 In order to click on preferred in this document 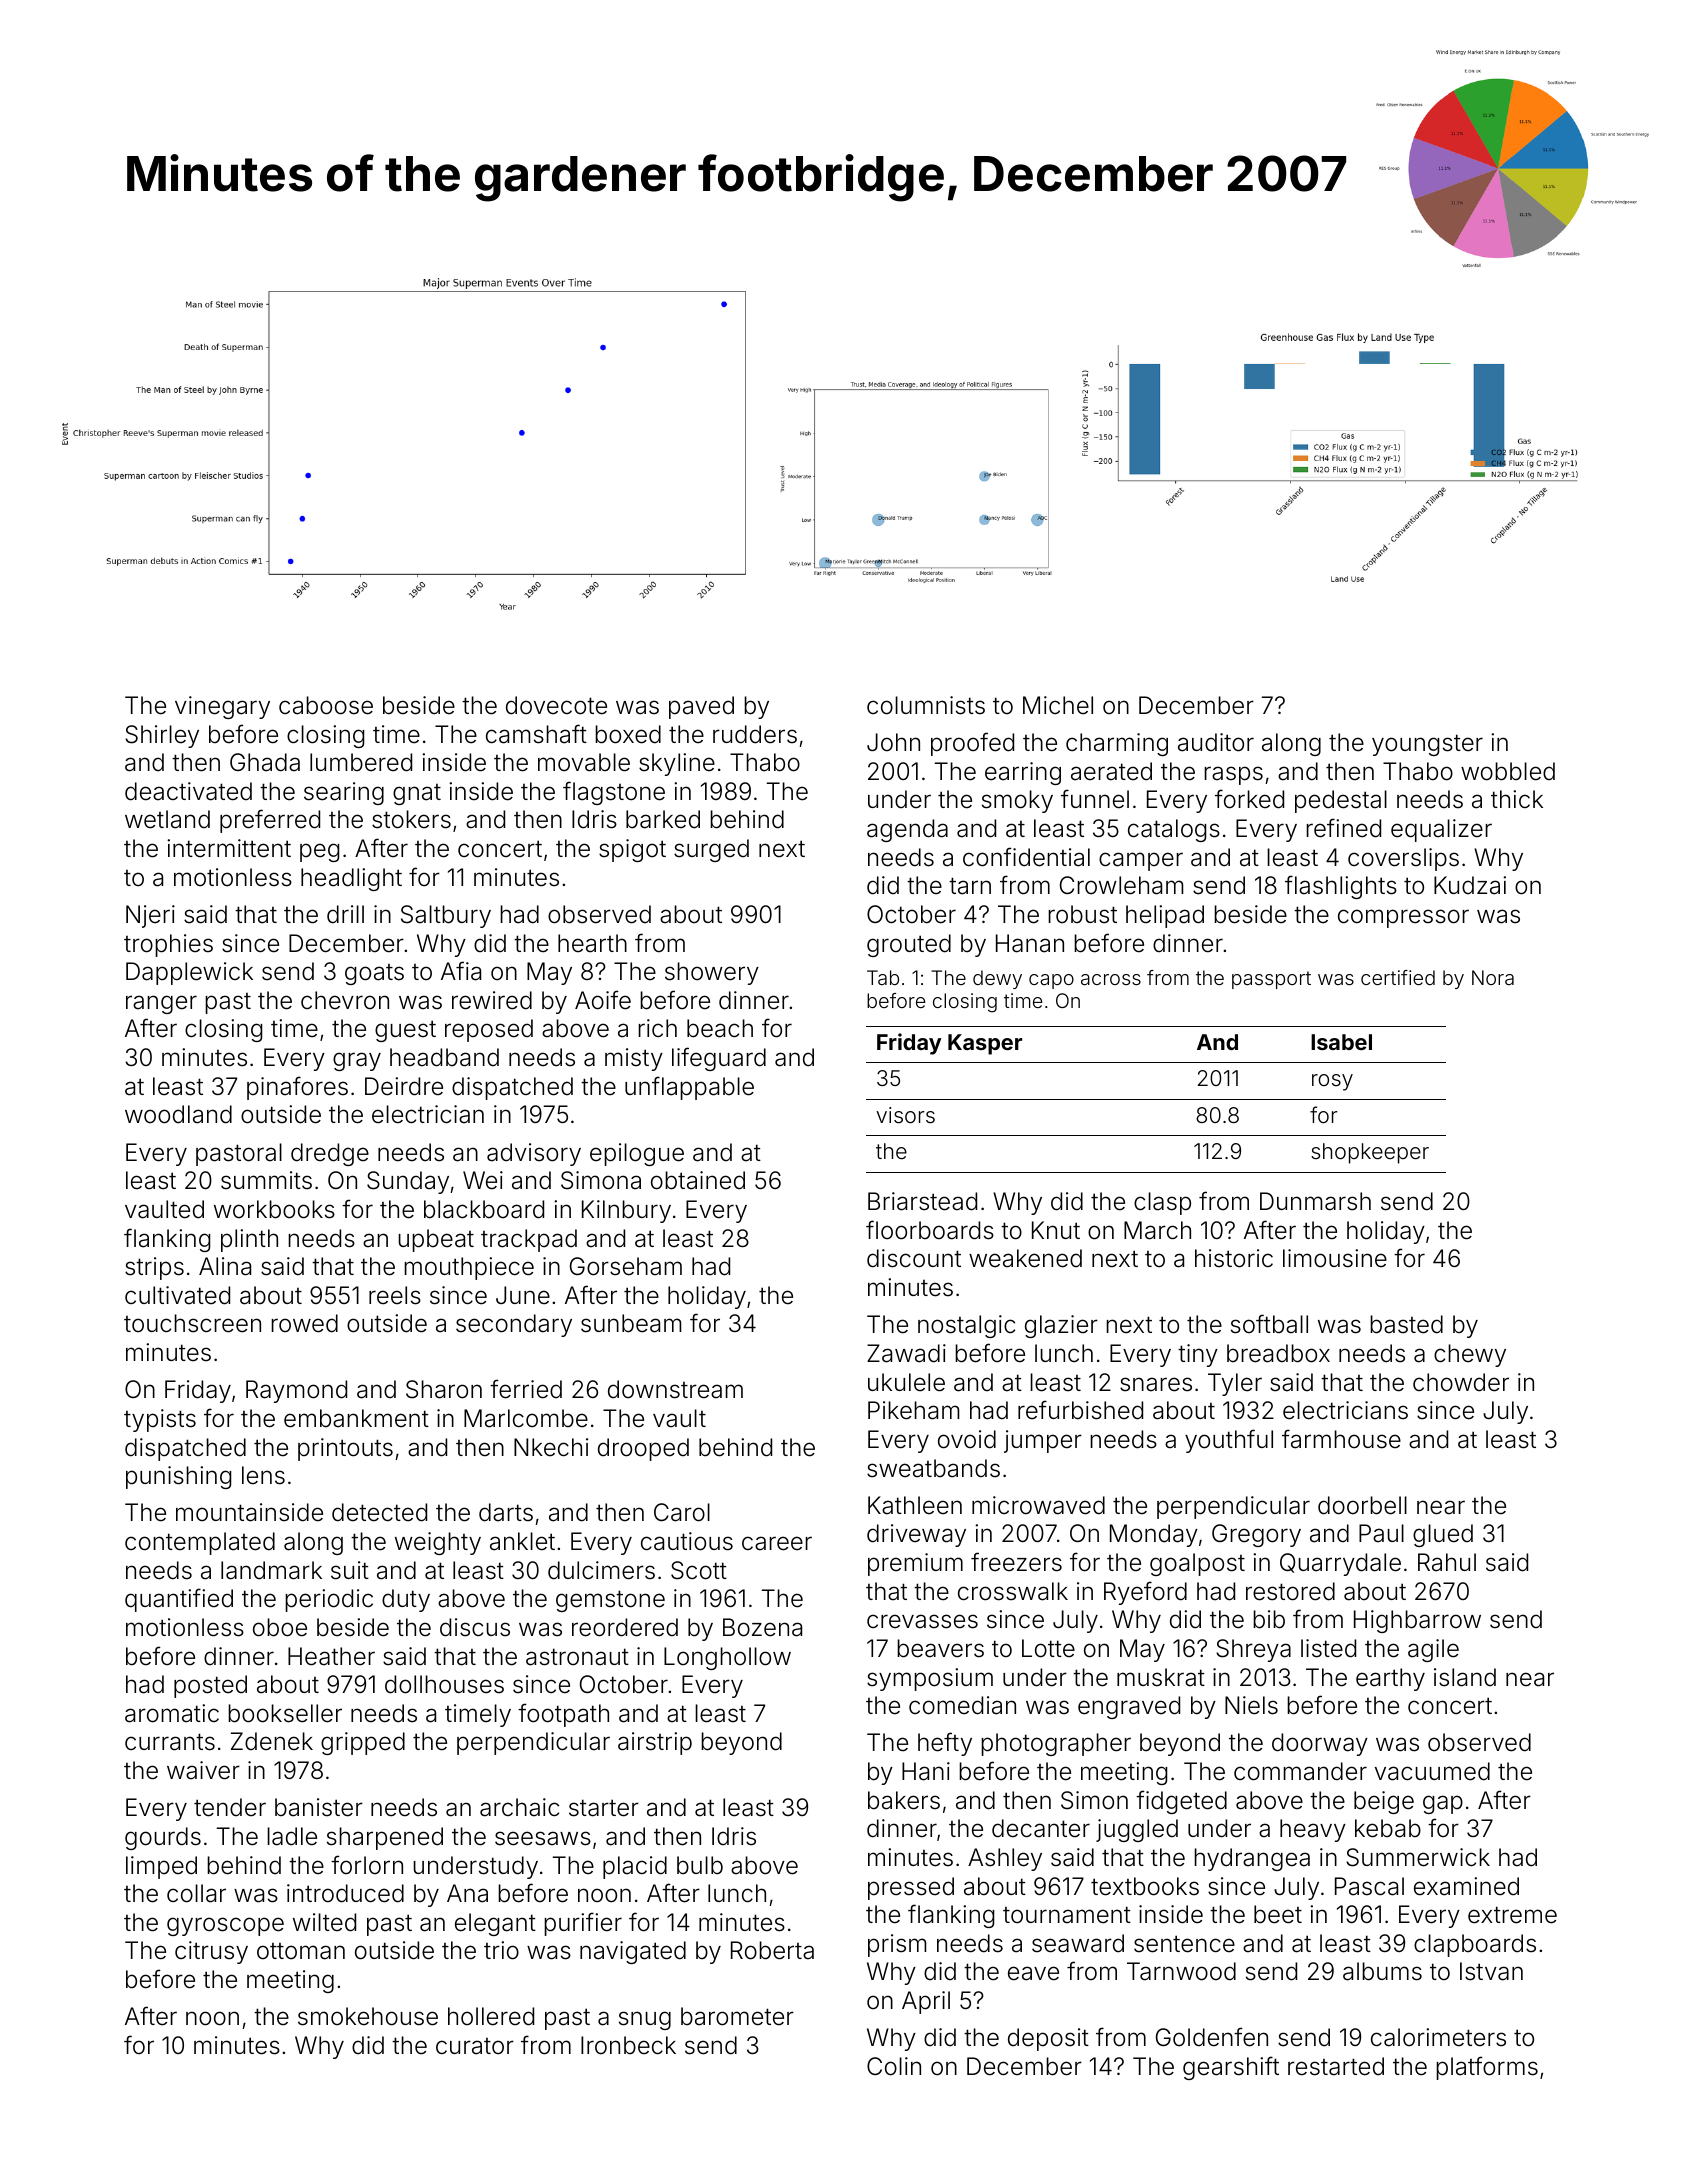, I will do `click(270, 821)`.
